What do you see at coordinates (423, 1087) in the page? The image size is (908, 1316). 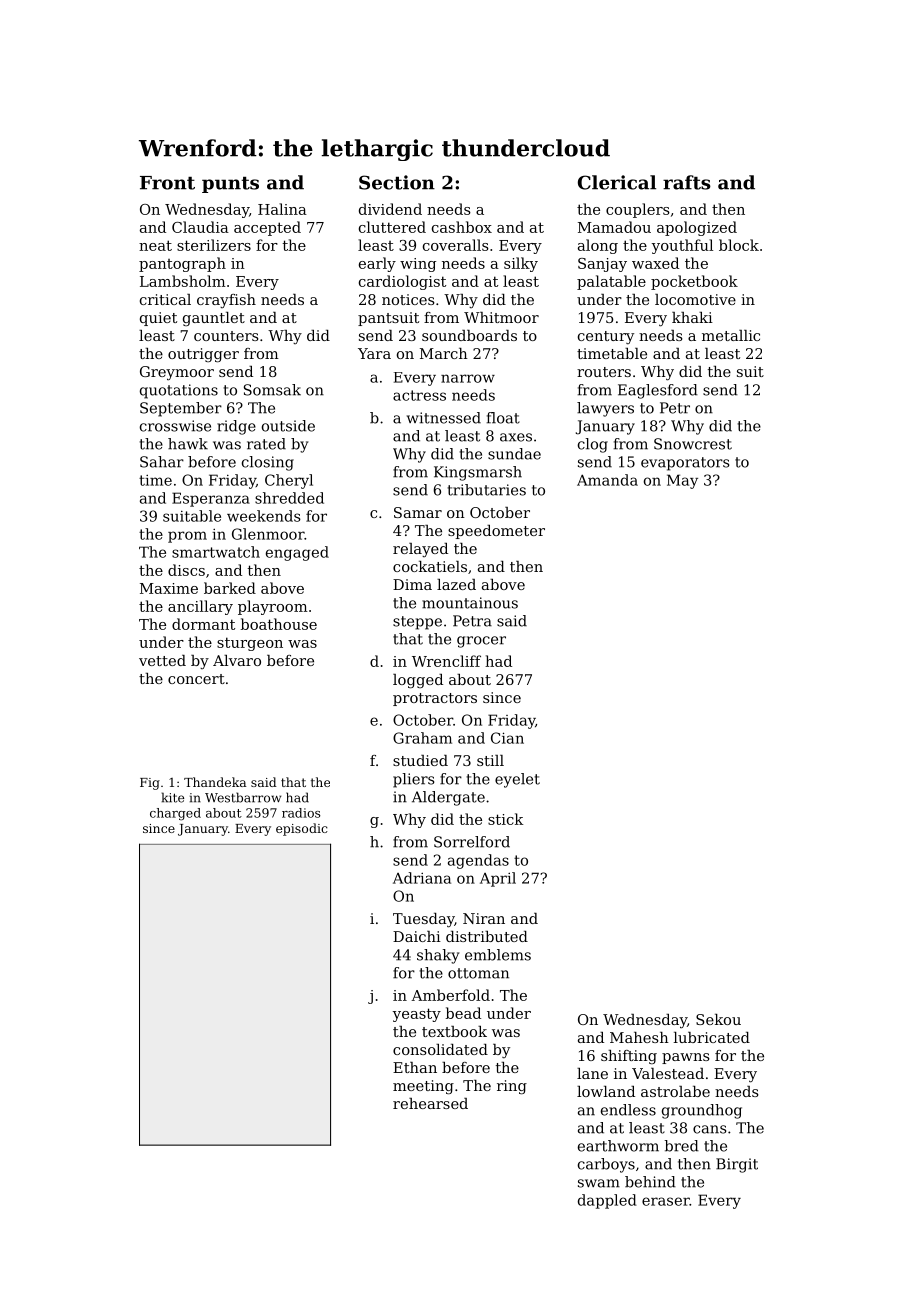 I see `meeting` at bounding box center [423, 1087].
